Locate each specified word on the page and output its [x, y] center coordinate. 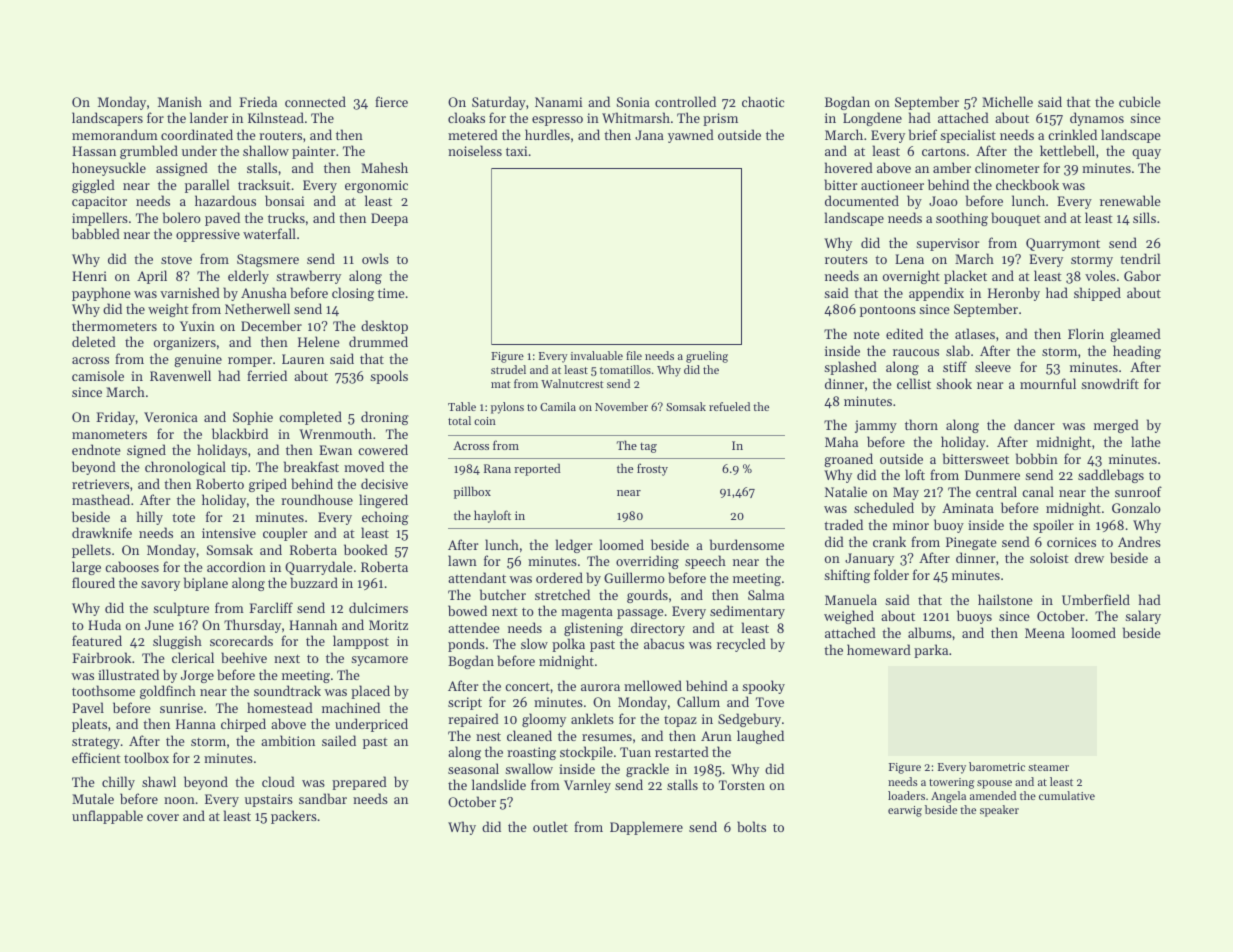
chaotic [763, 101]
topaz [680, 721]
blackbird [240, 433]
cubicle [1140, 101]
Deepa [389, 219]
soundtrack [287, 690]
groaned [848, 460]
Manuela [851, 599]
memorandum [115, 134]
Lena [909, 259]
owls [375, 258]
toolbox [146, 757]
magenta [587, 613]
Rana [497, 468]
